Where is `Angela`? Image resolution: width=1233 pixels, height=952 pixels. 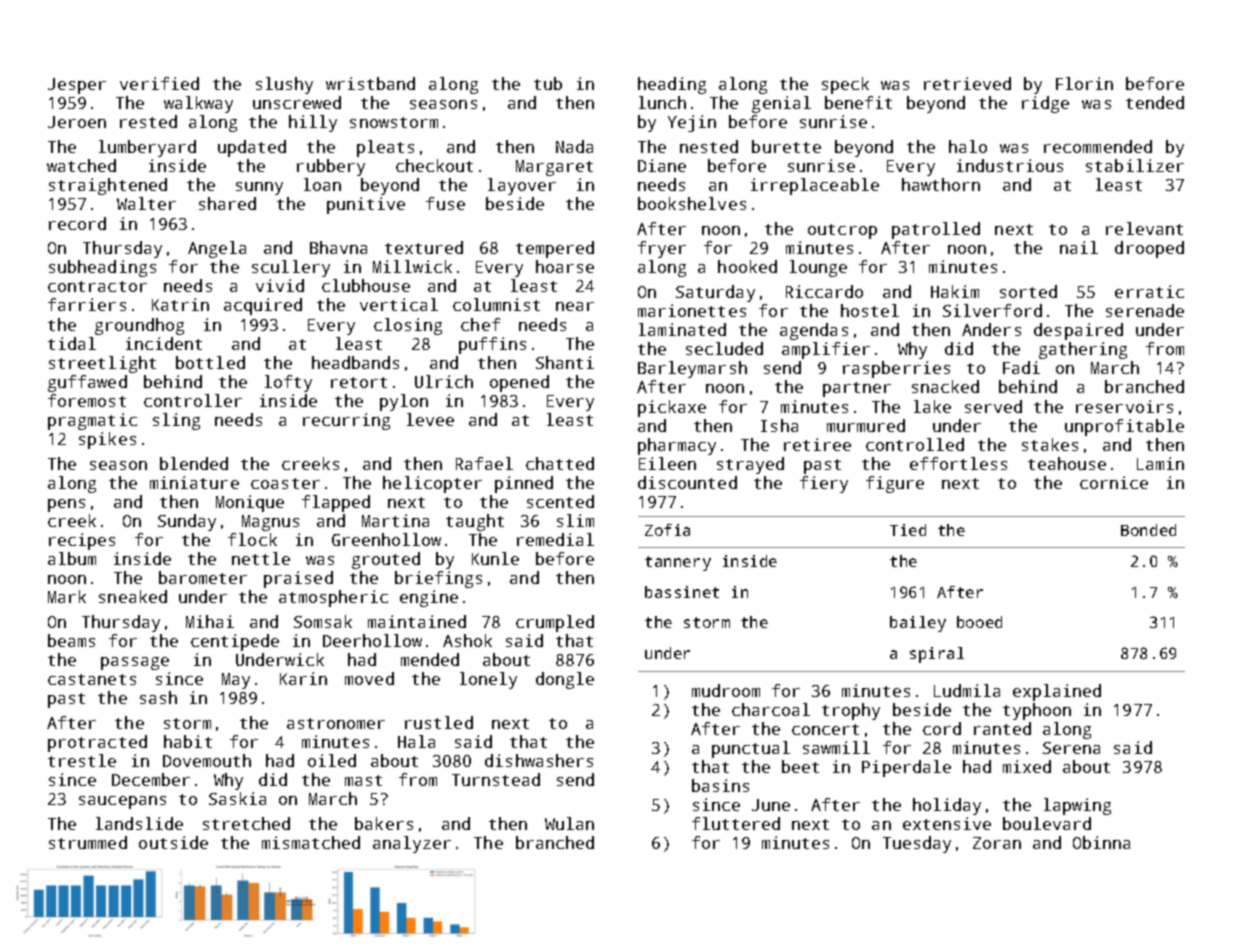
Angela is located at coordinates (217, 249).
